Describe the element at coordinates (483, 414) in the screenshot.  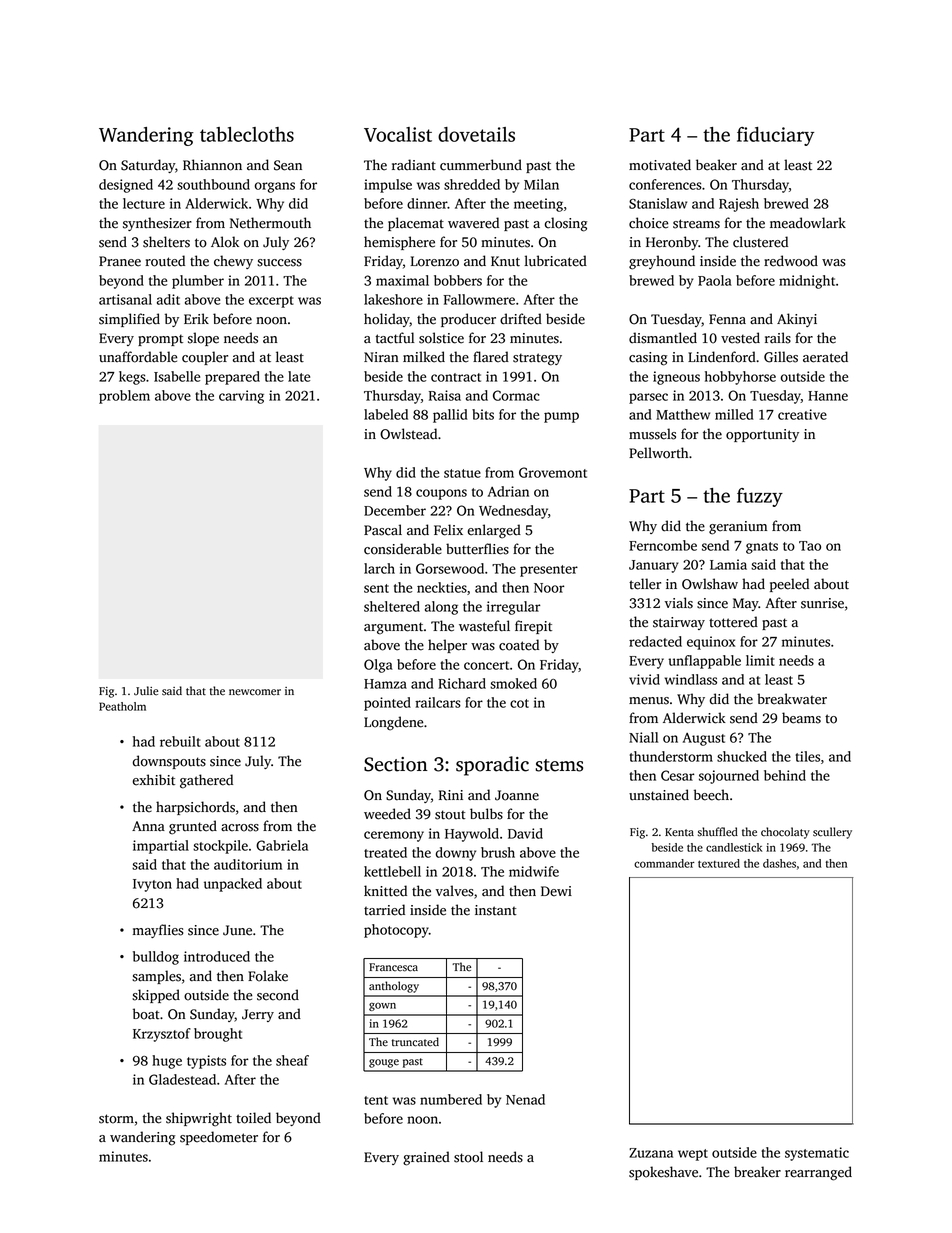
I see `bits` at that location.
